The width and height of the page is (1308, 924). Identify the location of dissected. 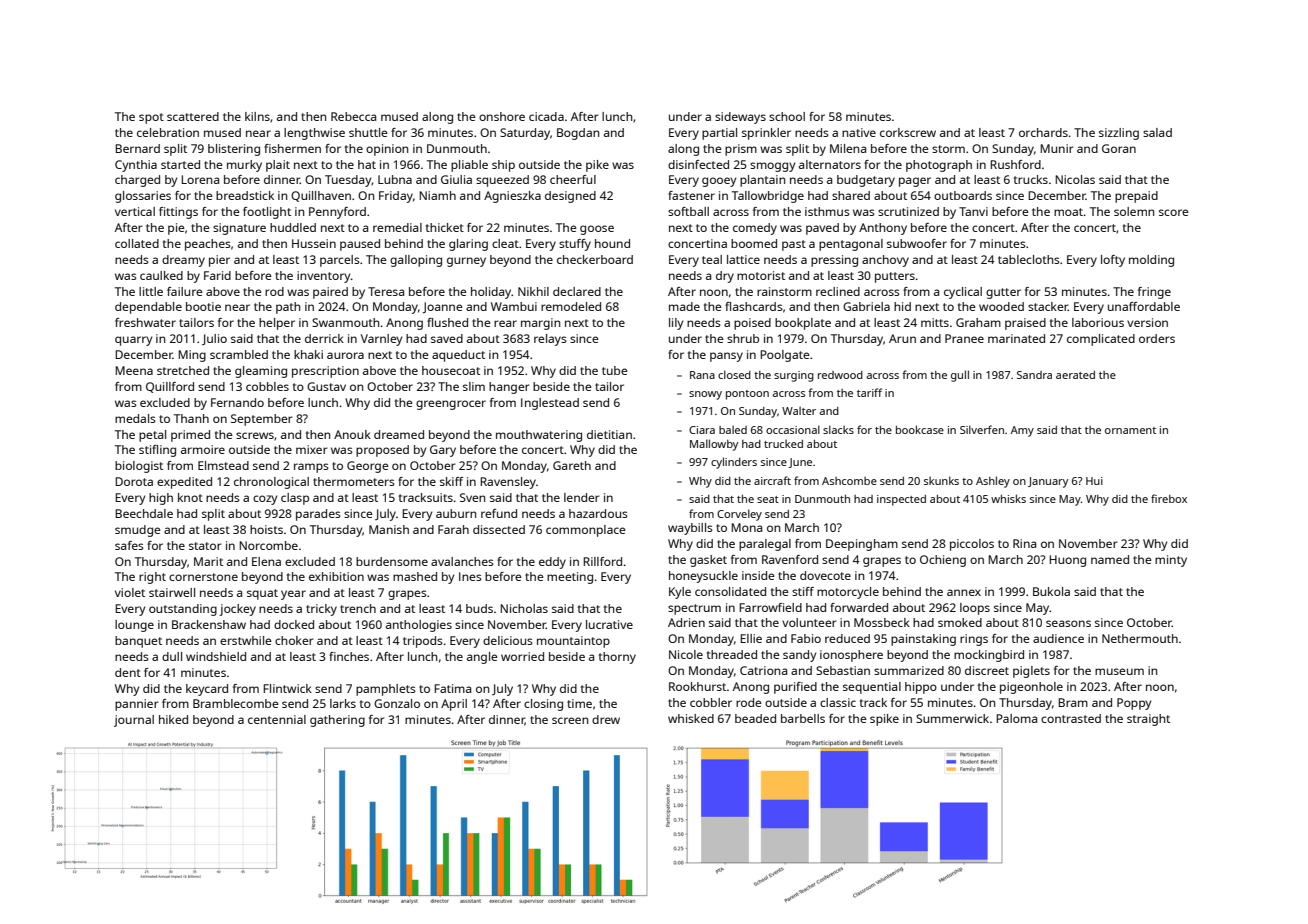
(499, 529).
